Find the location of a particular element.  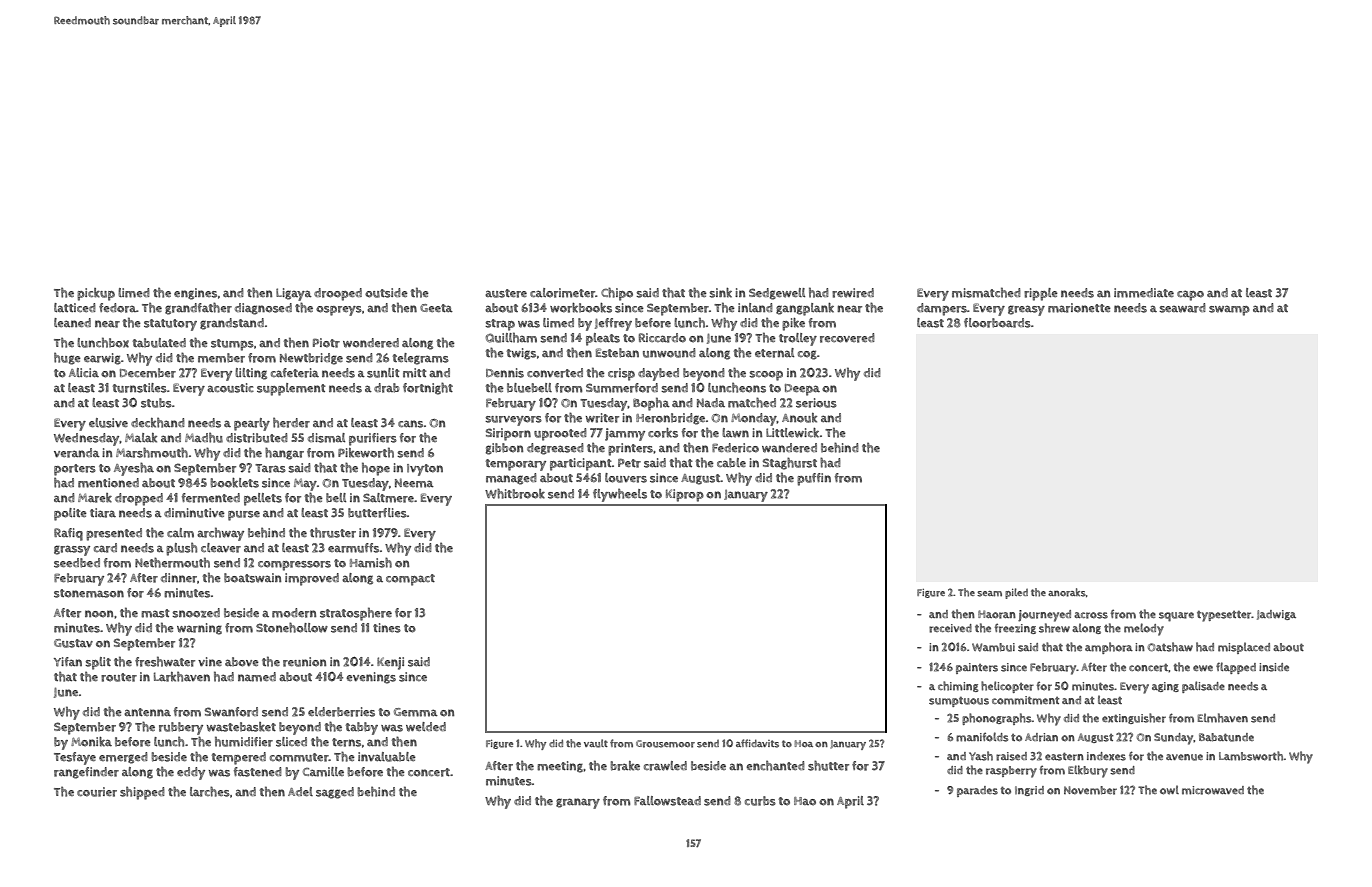

granary is located at coordinates (578, 803).
